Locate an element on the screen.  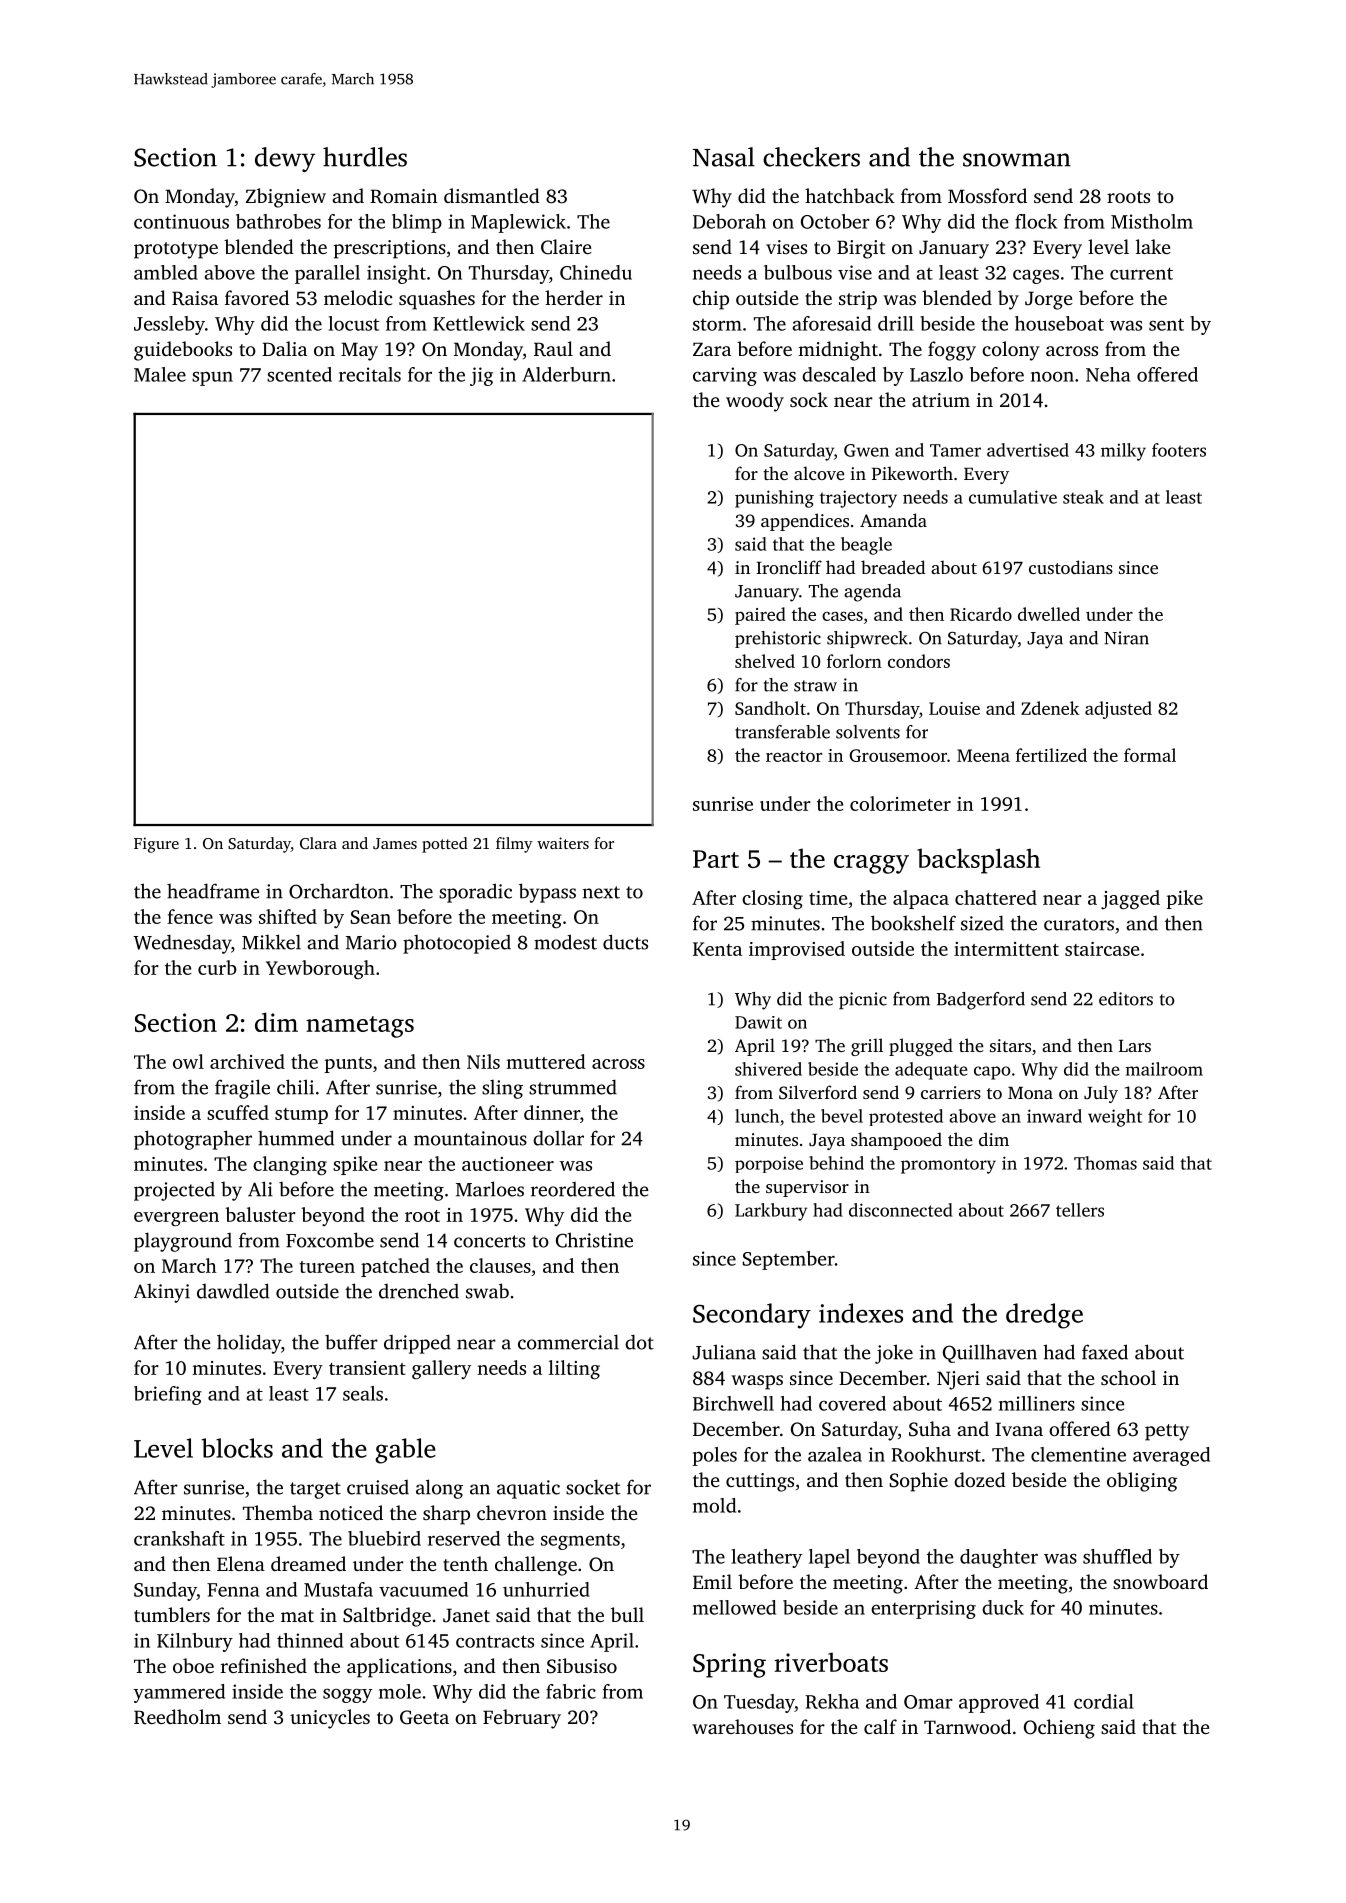
Reedholm is located at coordinates (177, 1717).
